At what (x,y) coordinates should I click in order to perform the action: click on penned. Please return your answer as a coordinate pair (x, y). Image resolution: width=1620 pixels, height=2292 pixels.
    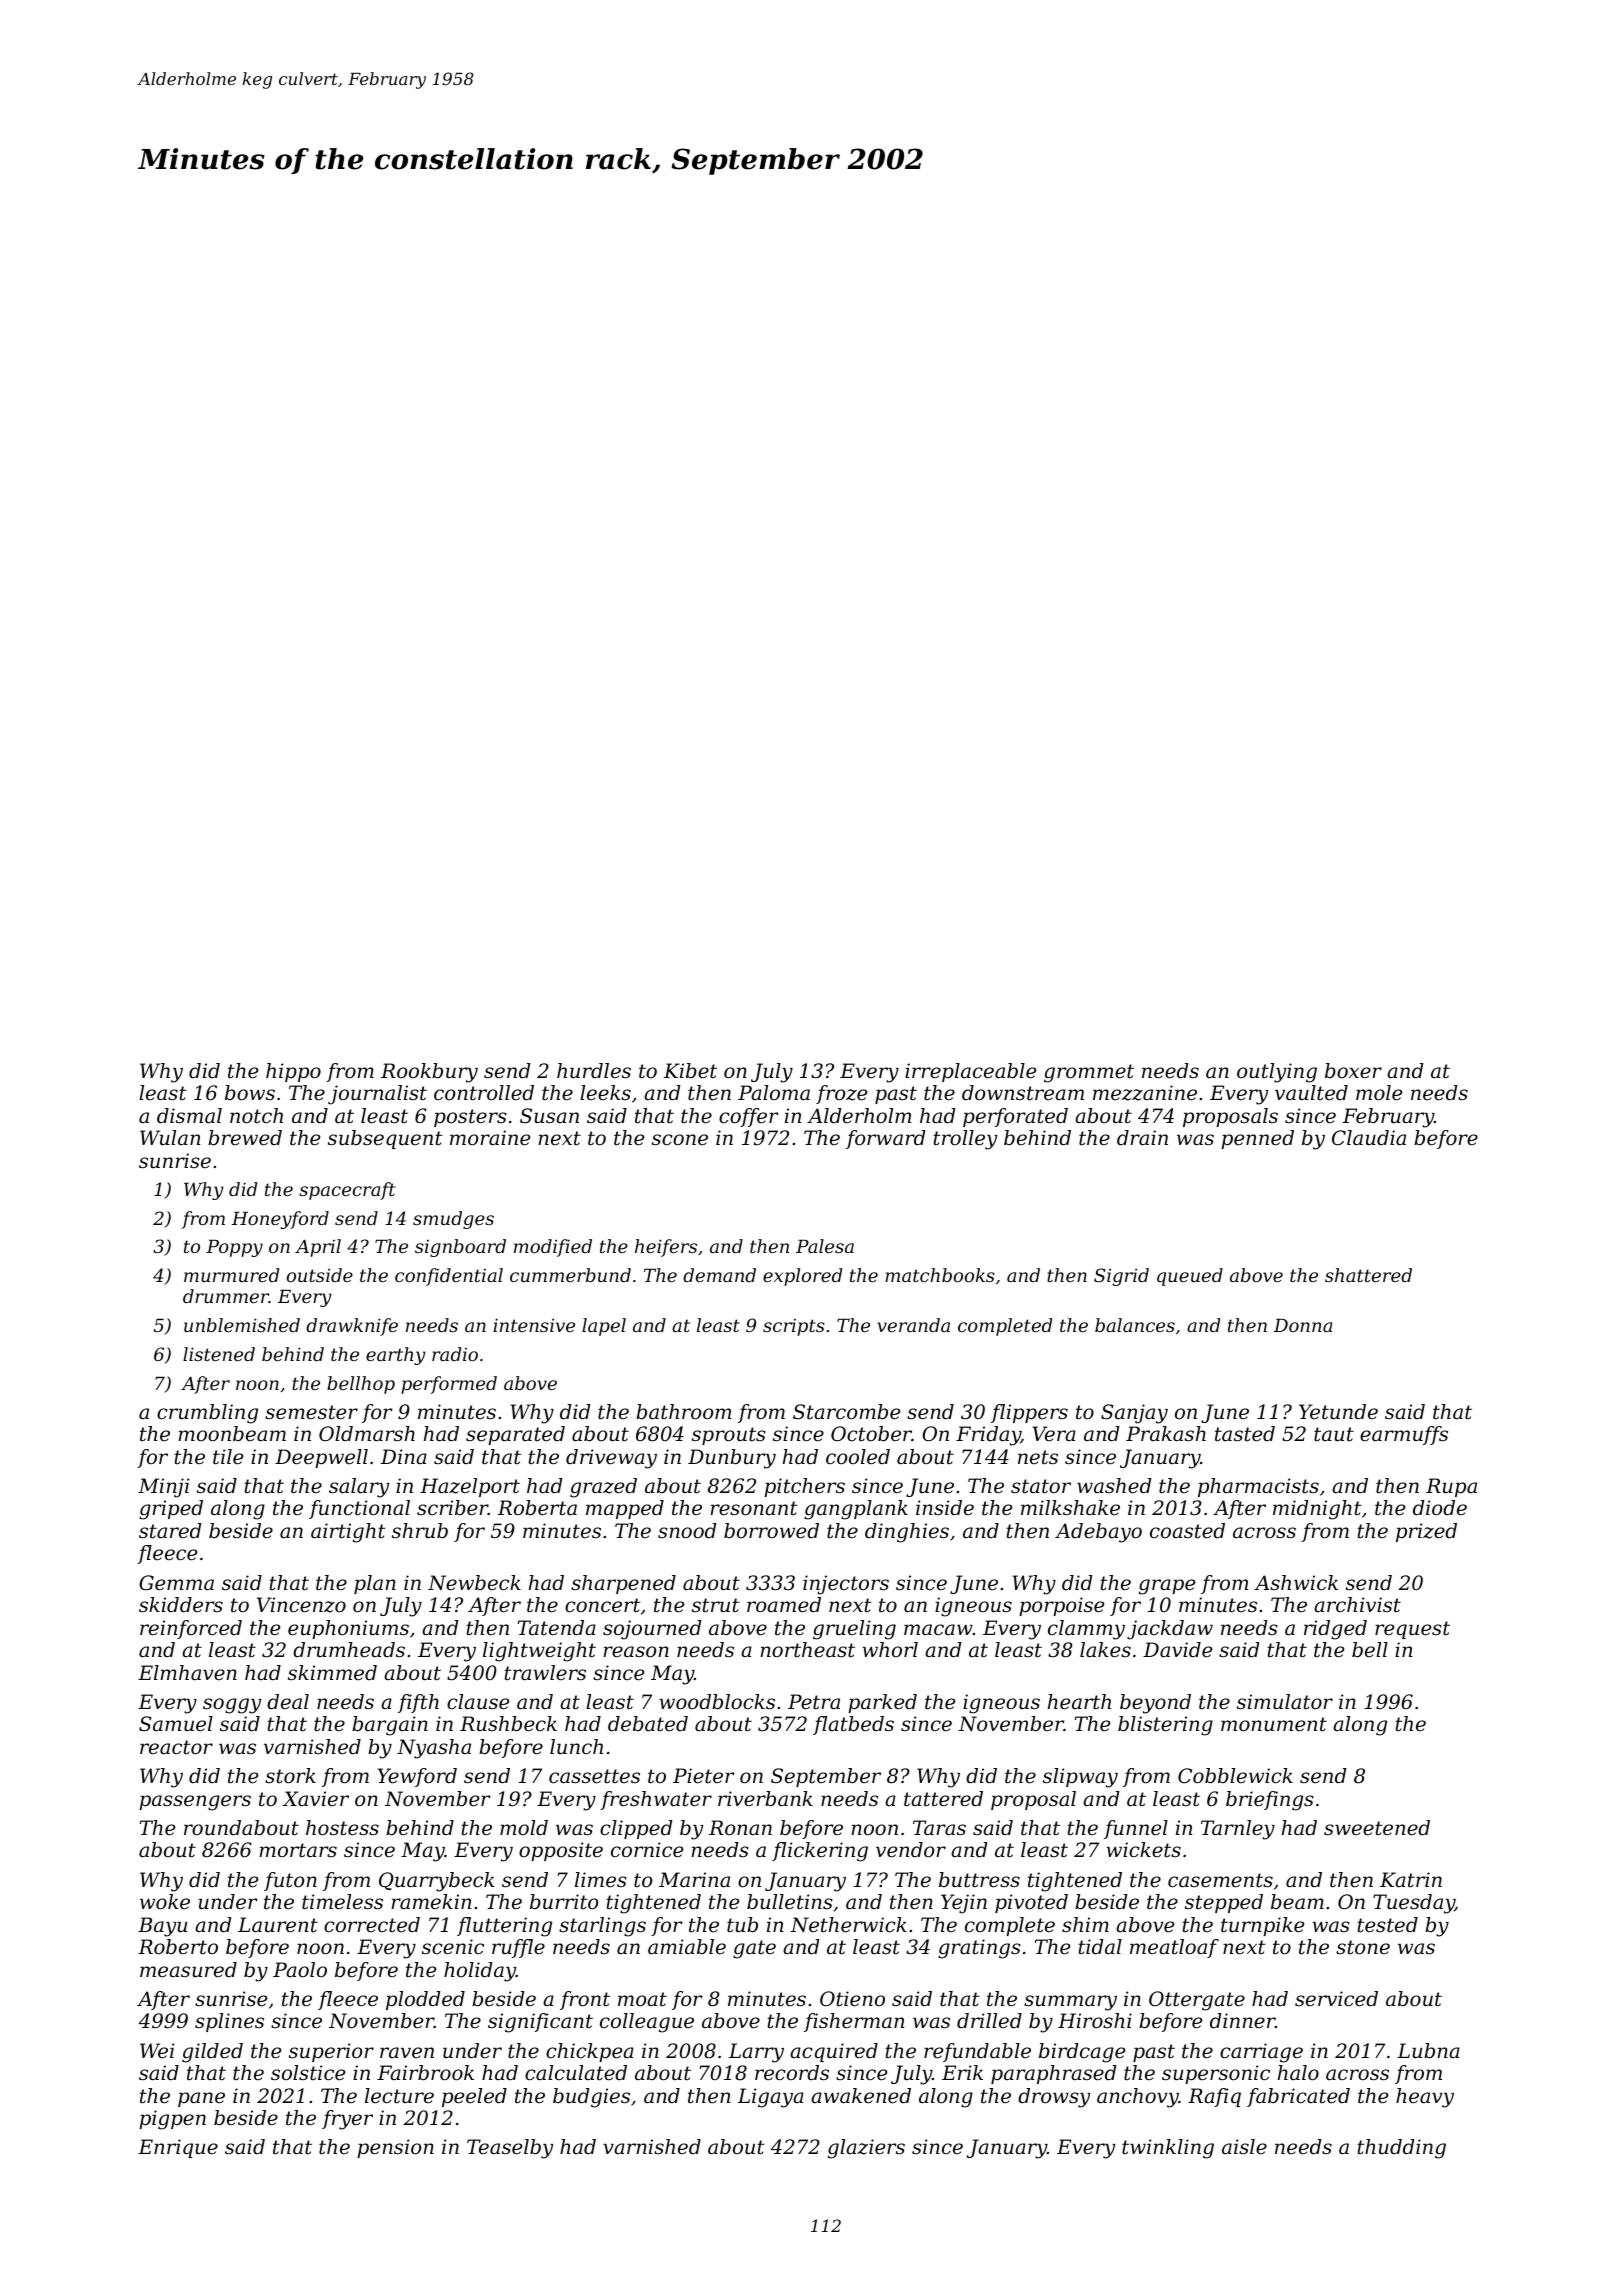
    Looking at the image, I should click on (1257, 1139).
